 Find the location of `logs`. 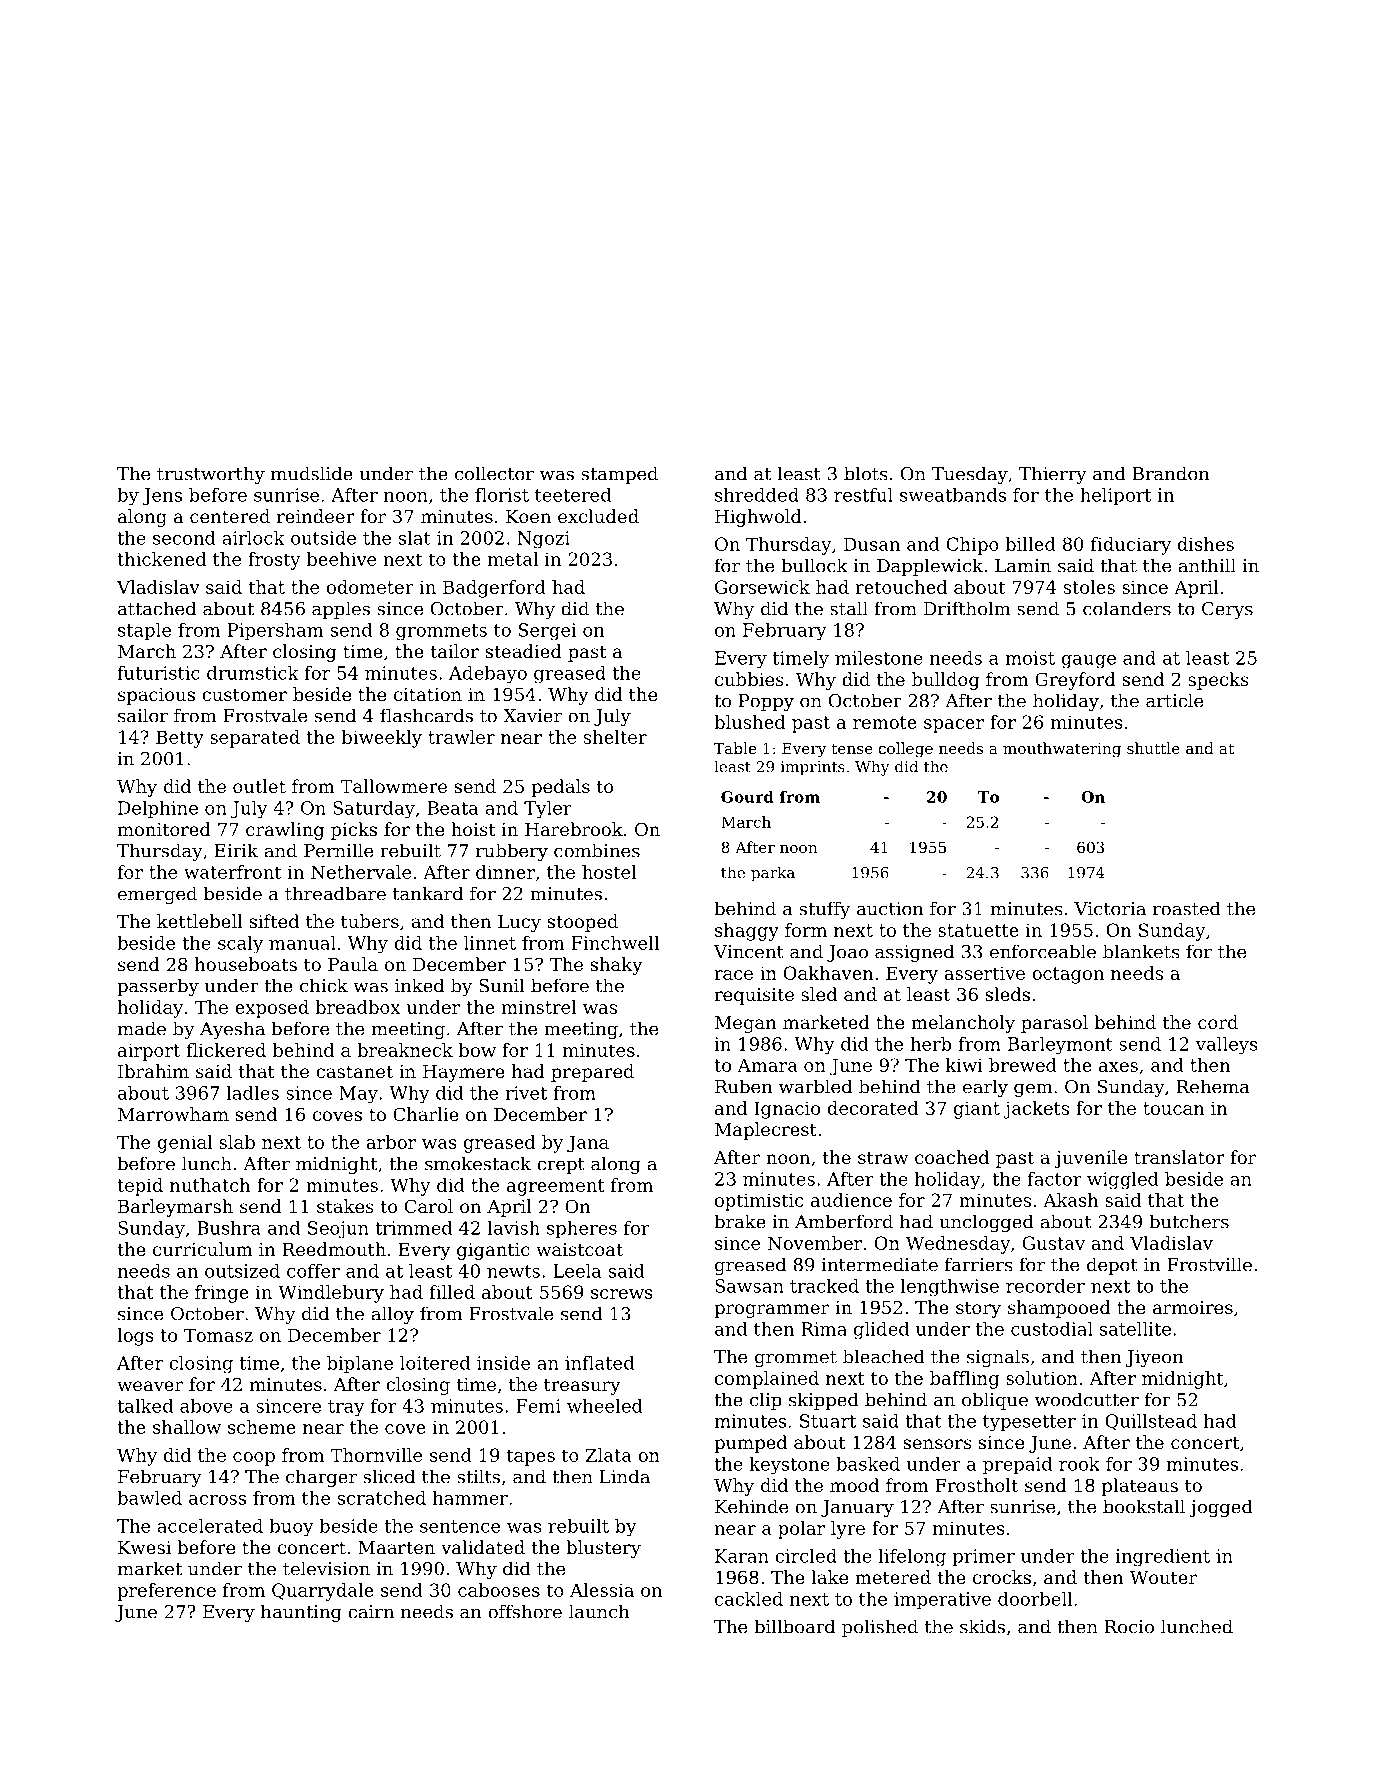

logs is located at coordinates (135, 1337).
